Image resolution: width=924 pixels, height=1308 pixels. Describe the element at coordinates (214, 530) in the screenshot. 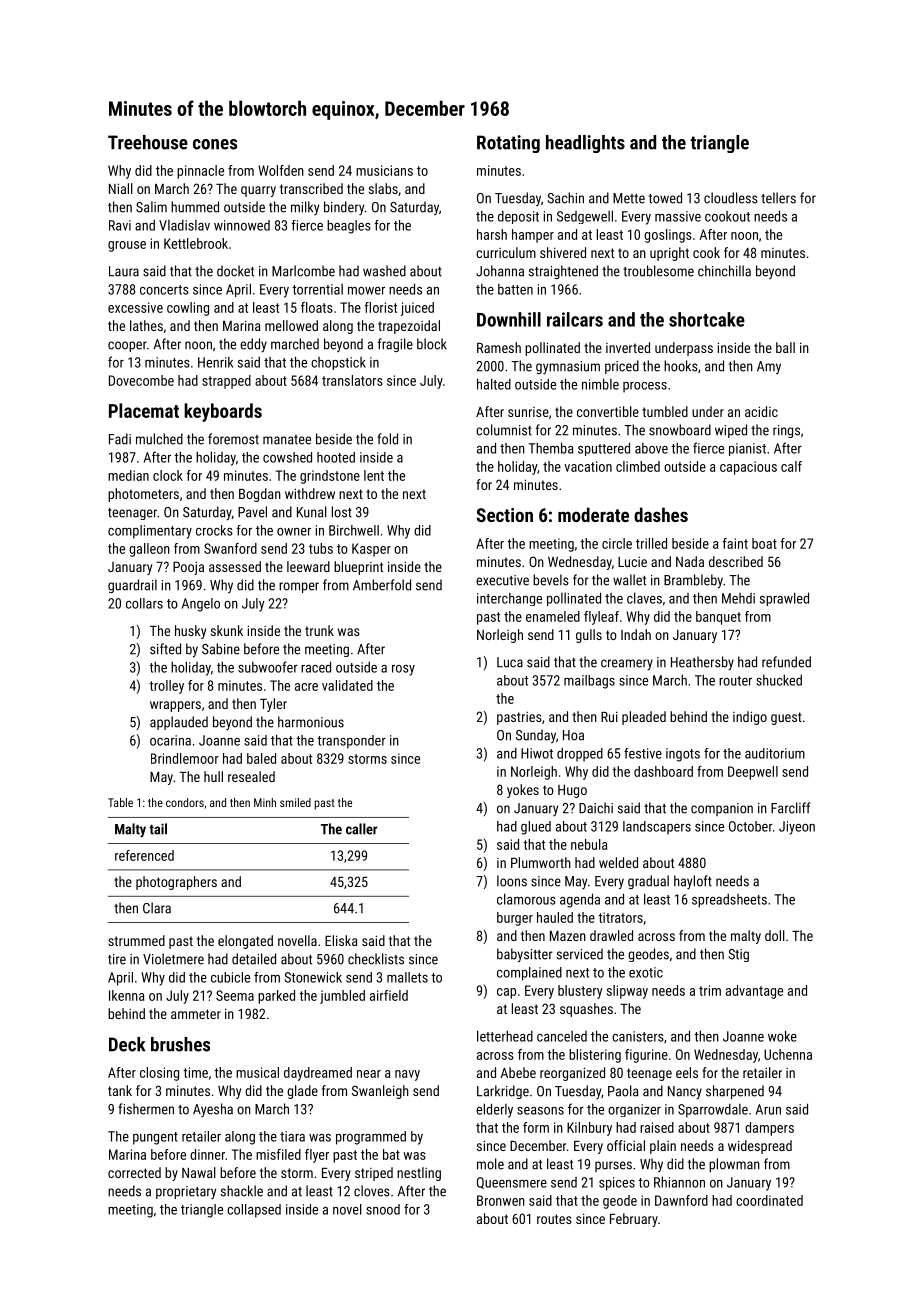

I see `crocks` at that location.
